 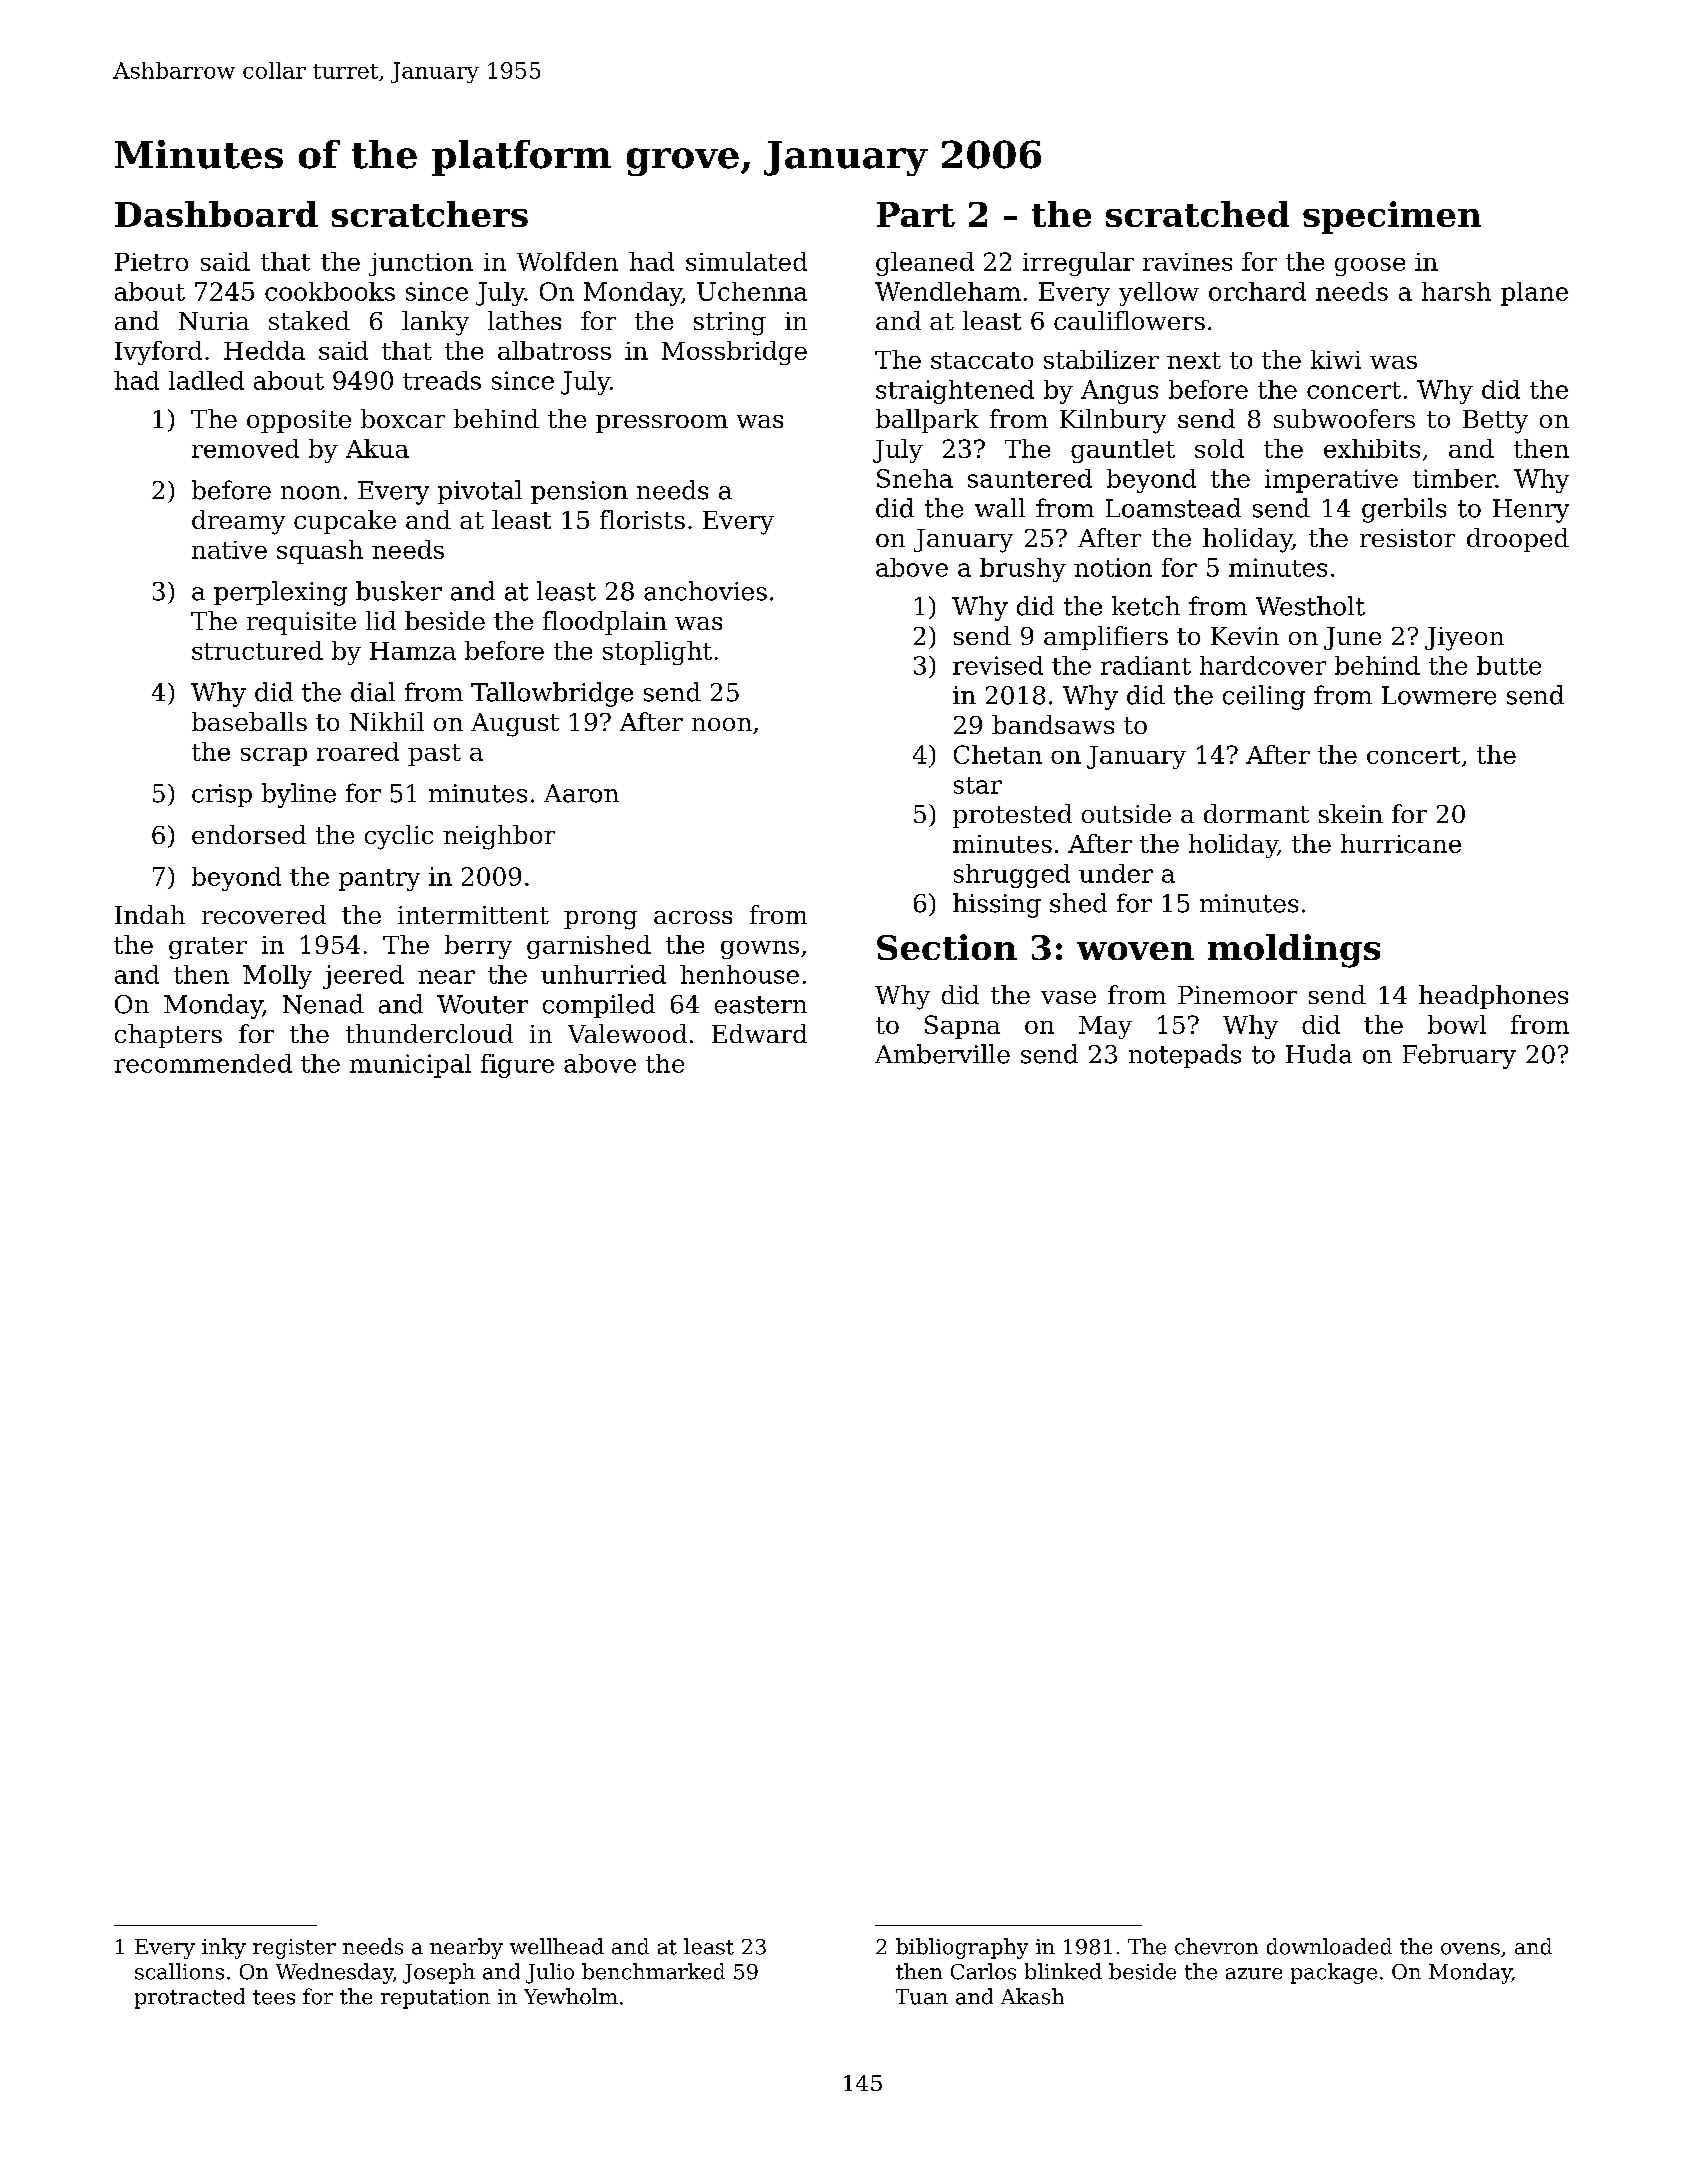 I want to click on kiwi, so click(x=1336, y=359).
